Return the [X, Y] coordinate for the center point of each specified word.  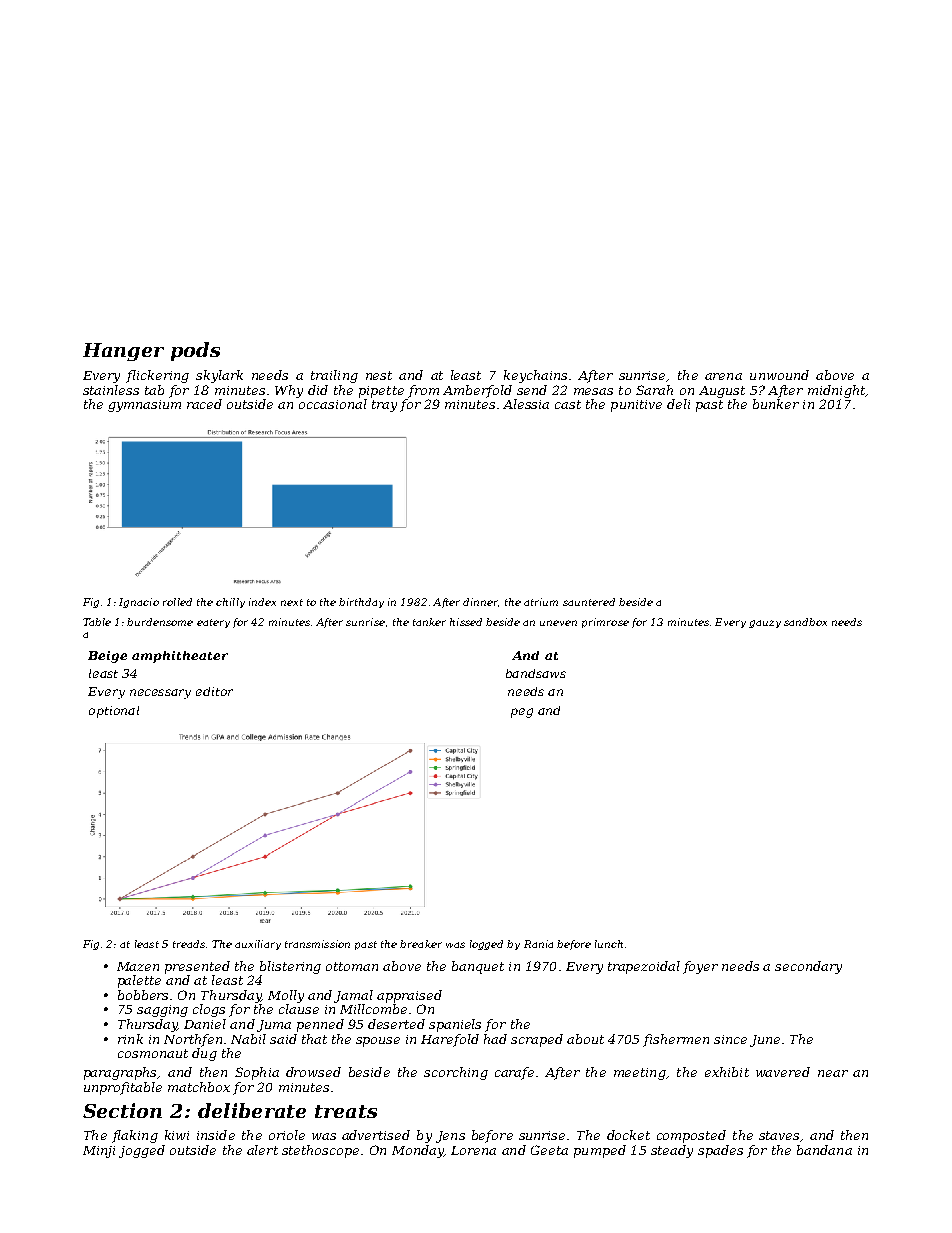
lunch [609, 944]
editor [214, 691]
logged [486, 945]
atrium [541, 602]
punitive [636, 406]
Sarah [654, 390]
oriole [287, 1135]
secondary [808, 967]
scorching [456, 1073]
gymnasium [144, 406]
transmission [317, 944]
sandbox [805, 622]
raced [204, 404]
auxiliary [258, 945]
